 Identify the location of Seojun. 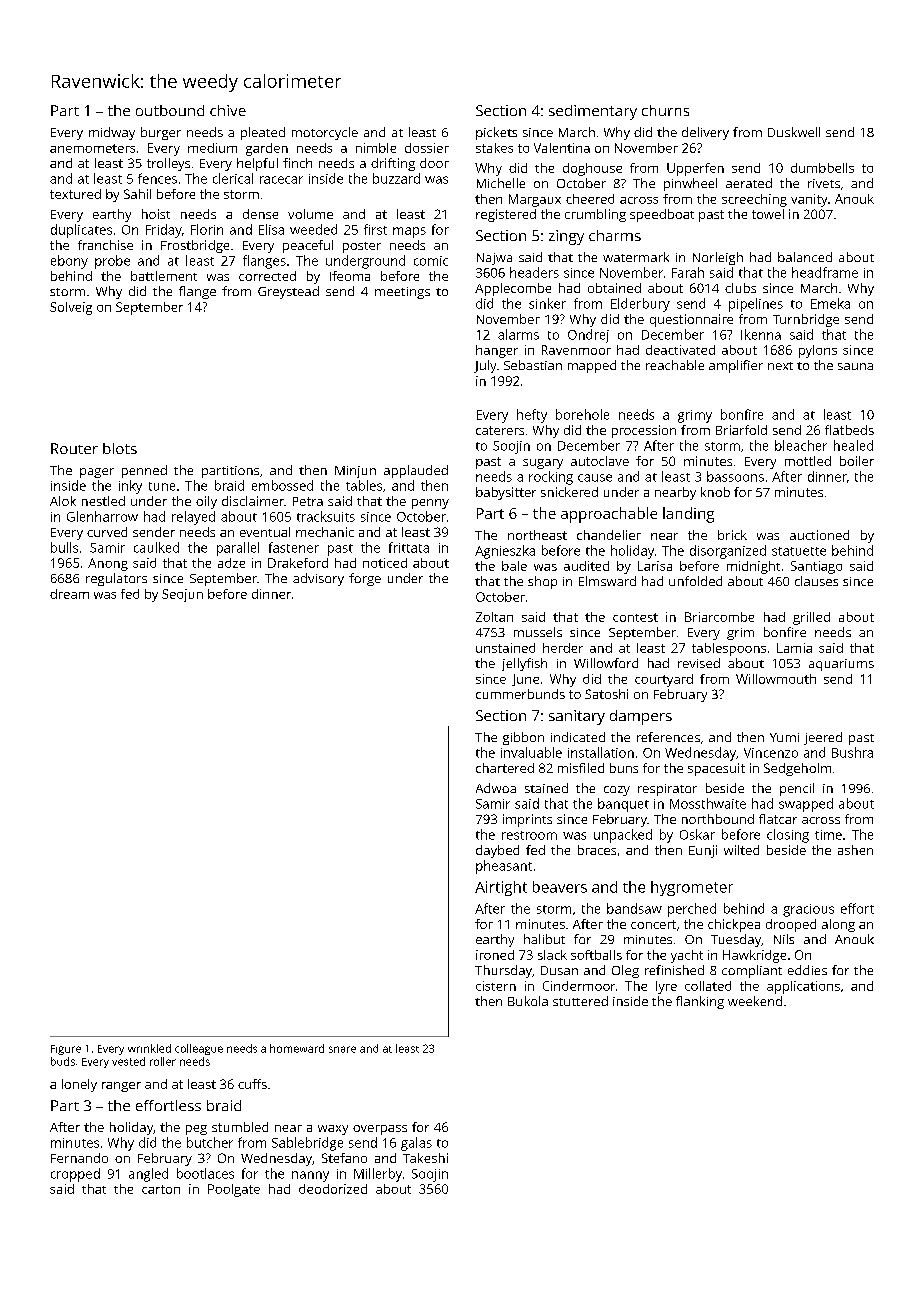
(182, 595).
